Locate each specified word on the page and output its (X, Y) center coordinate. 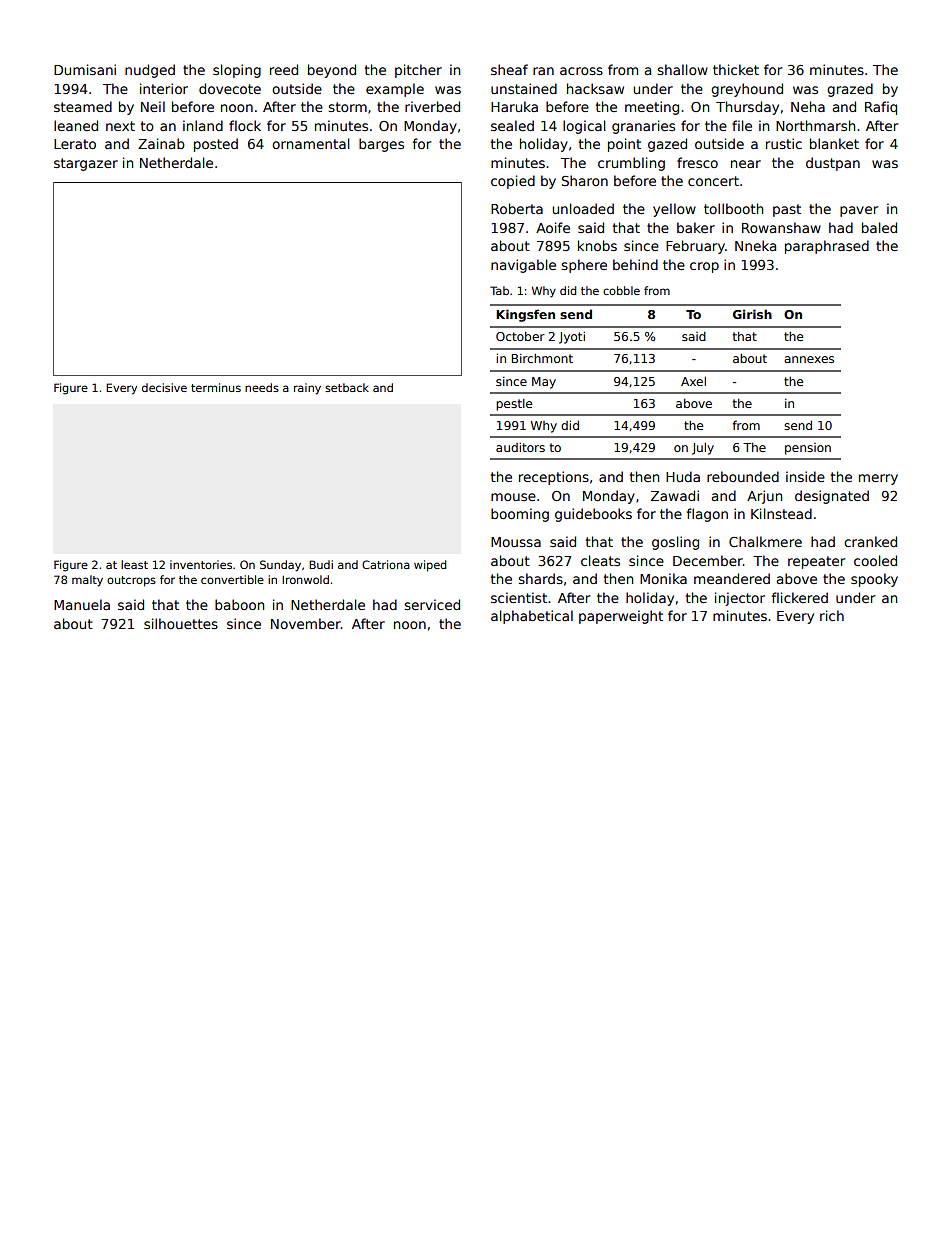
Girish (752, 314)
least (134, 564)
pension (808, 449)
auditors (520, 447)
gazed (667, 145)
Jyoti (572, 338)
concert (713, 181)
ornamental (311, 143)
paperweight (621, 617)
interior (164, 88)
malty (87, 581)
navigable (523, 266)
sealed (512, 125)
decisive (164, 387)
